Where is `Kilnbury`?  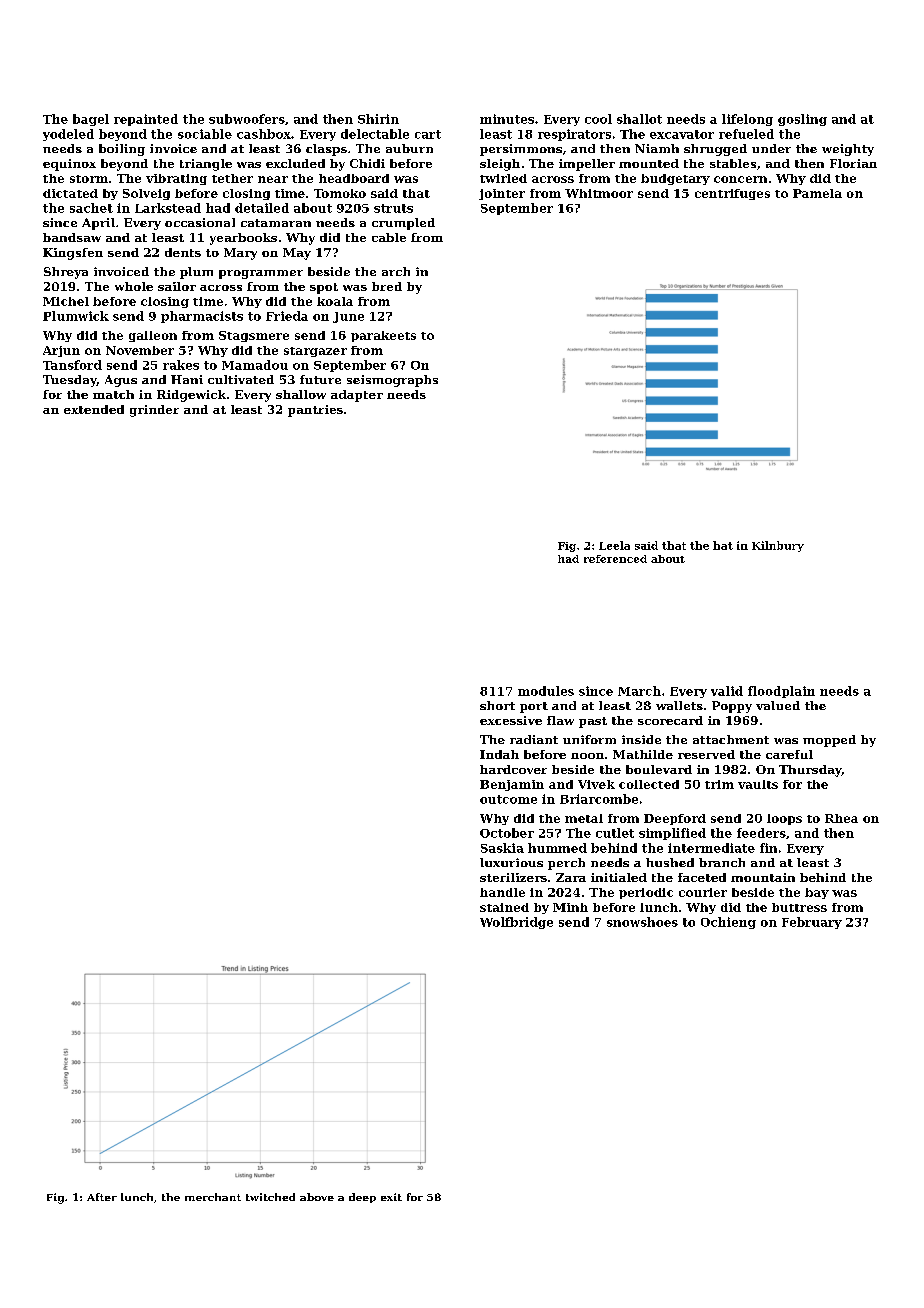
Kilnbury is located at coordinates (778, 546).
